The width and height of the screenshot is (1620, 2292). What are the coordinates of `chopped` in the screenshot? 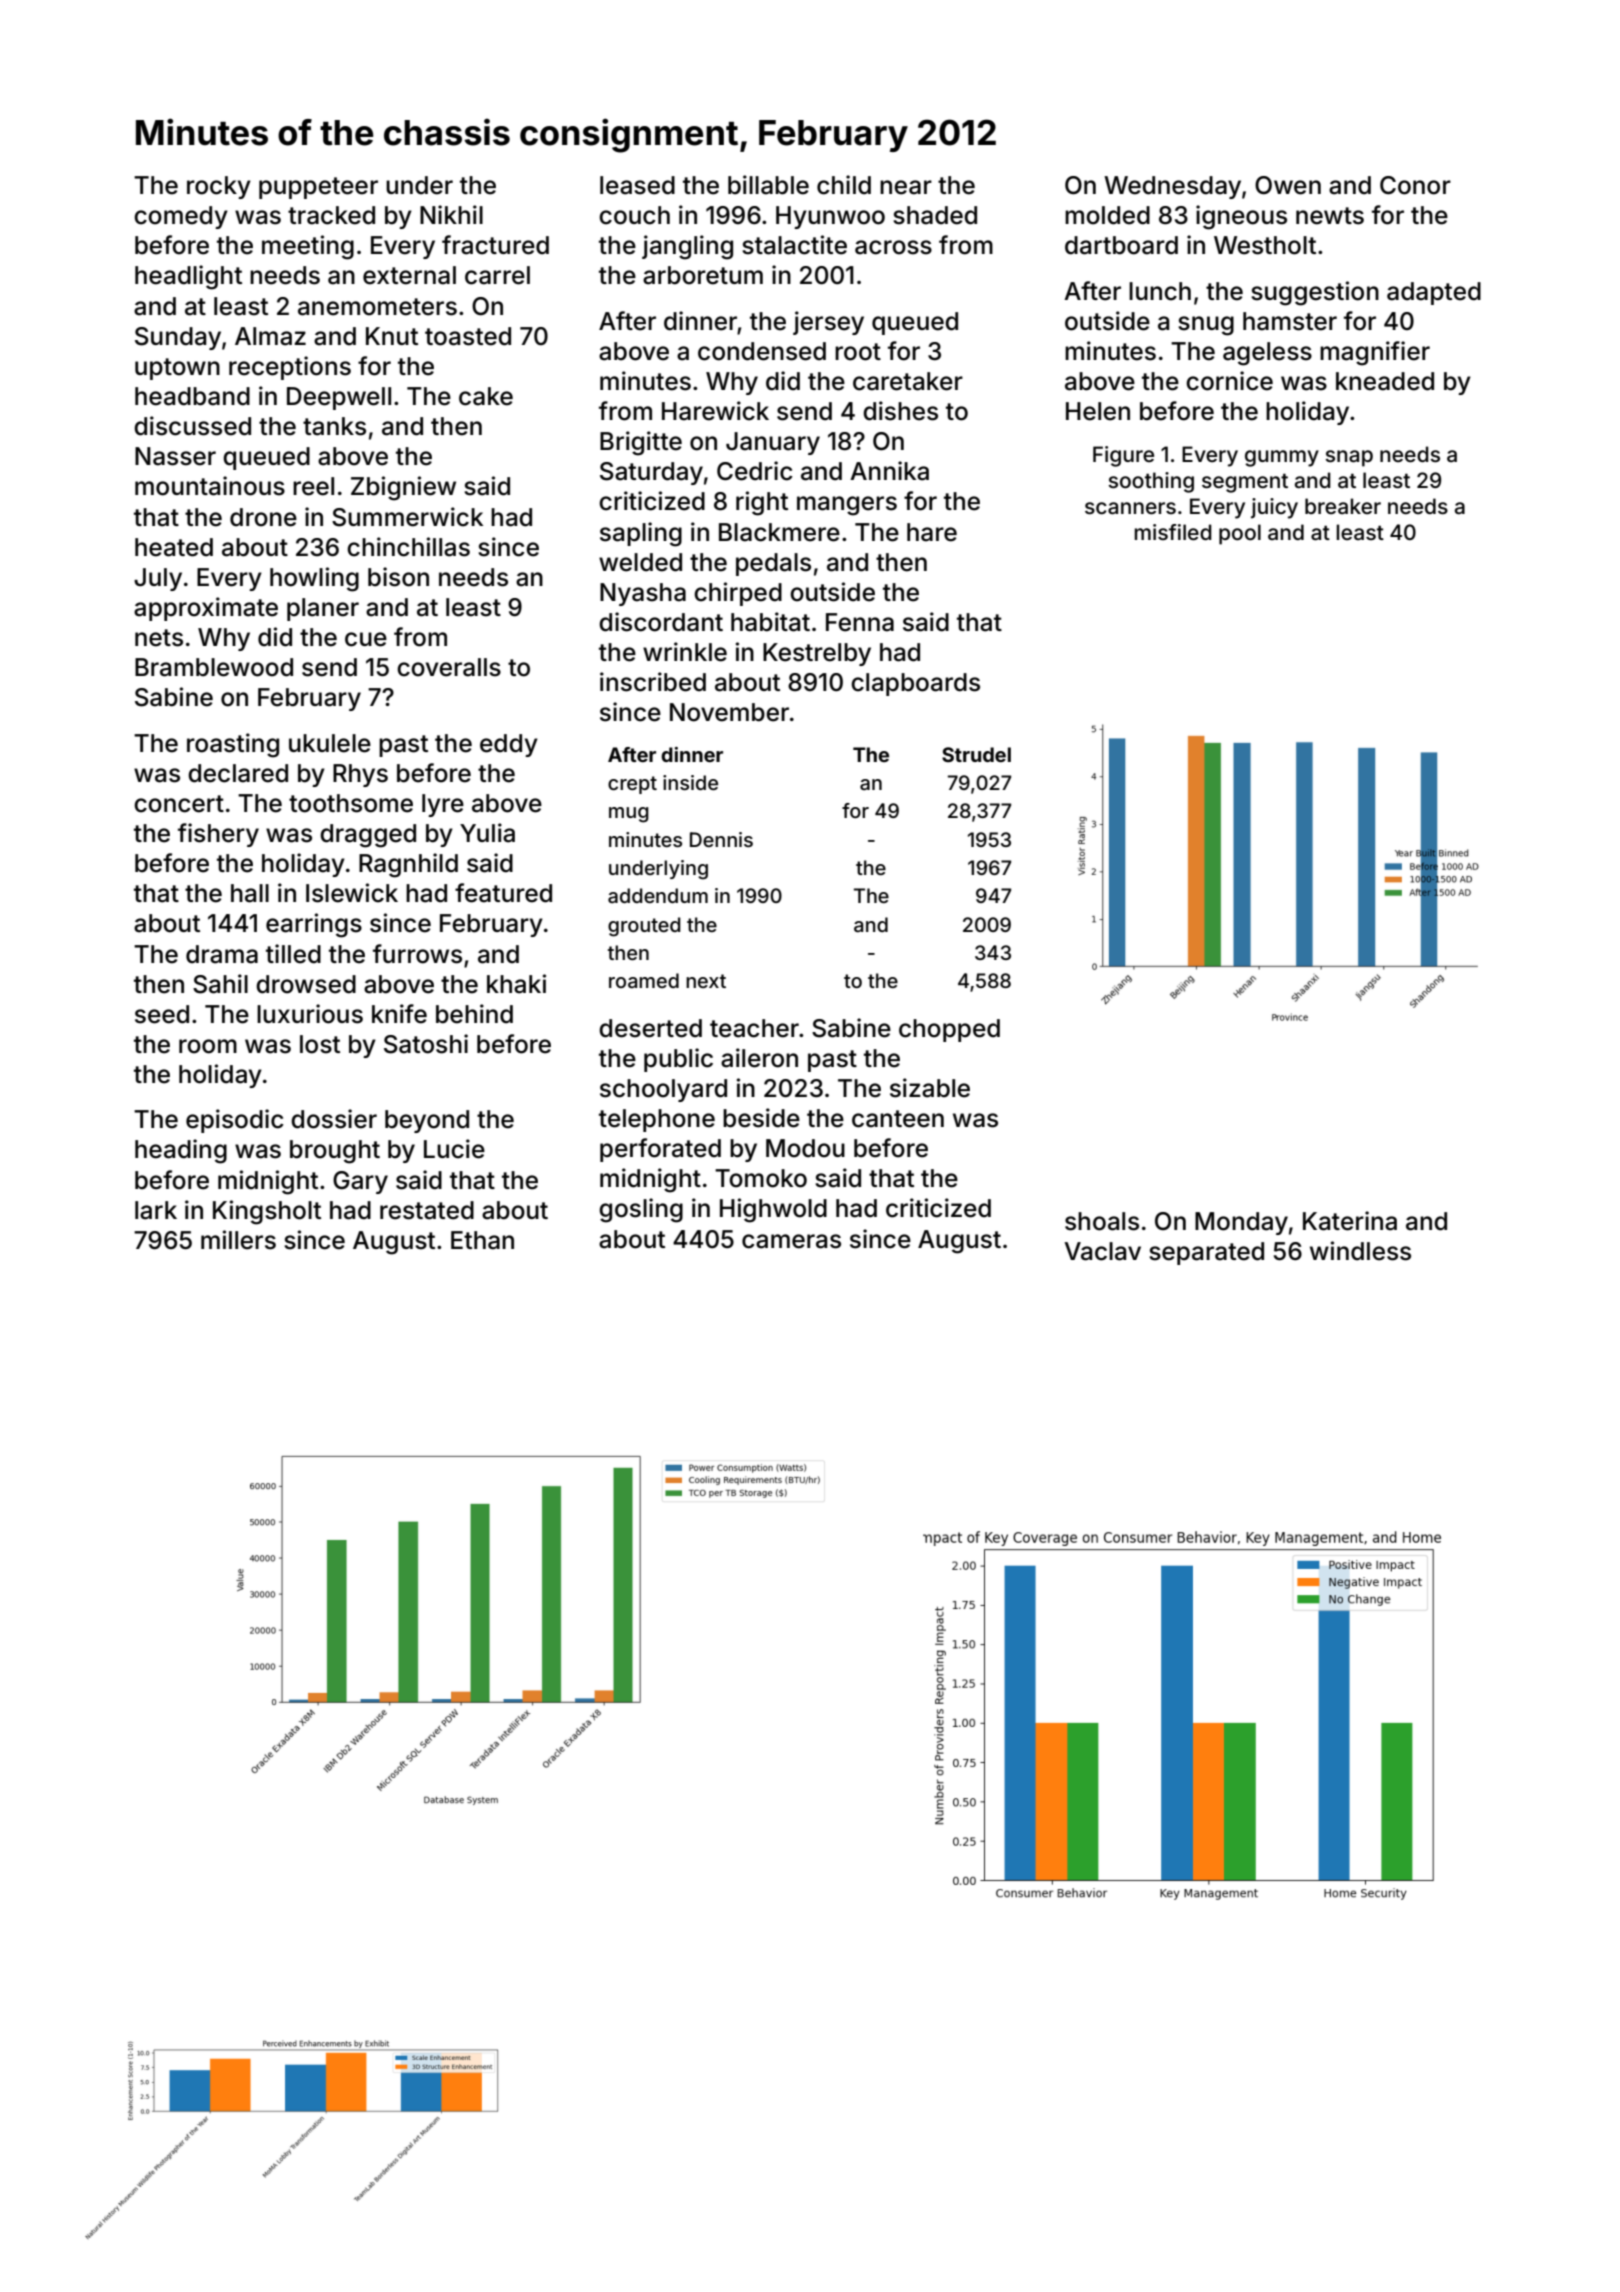 It's located at (949, 1030).
